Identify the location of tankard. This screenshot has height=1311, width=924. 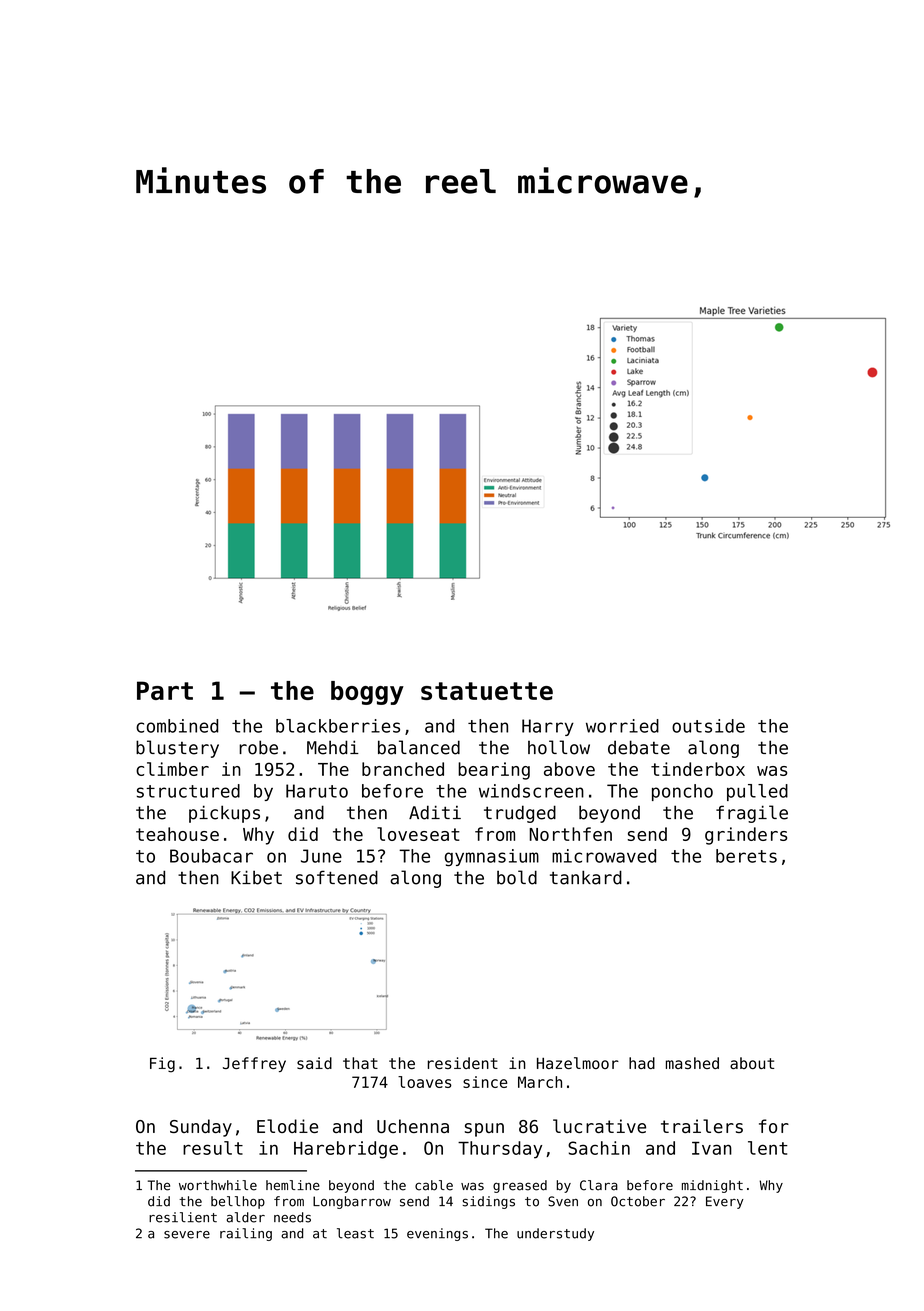
(586, 877).
